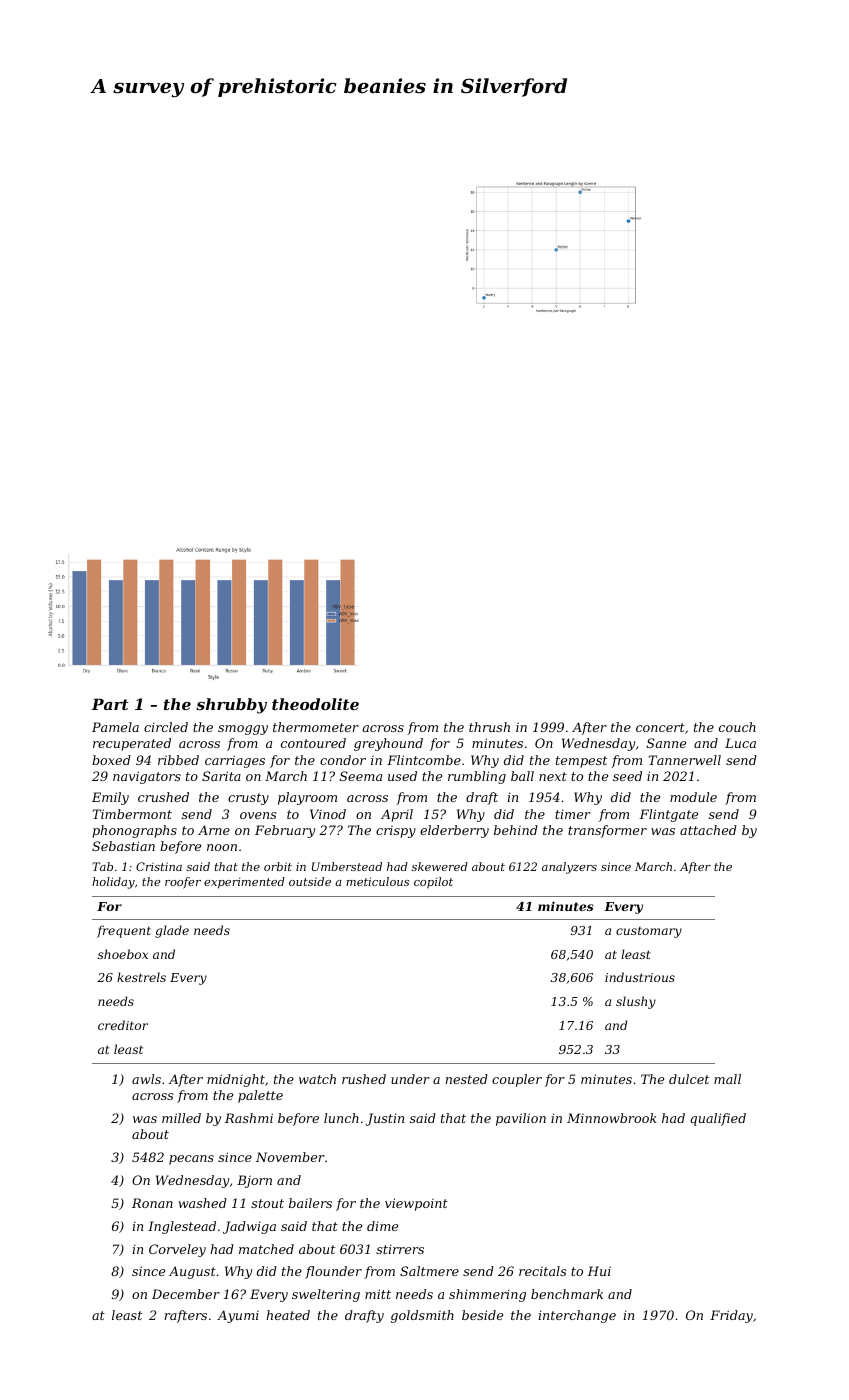 The width and height of the page is (849, 1400). What do you see at coordinates (516, 830) in the page?
I see `behind` at bounding box center [516, 830].
